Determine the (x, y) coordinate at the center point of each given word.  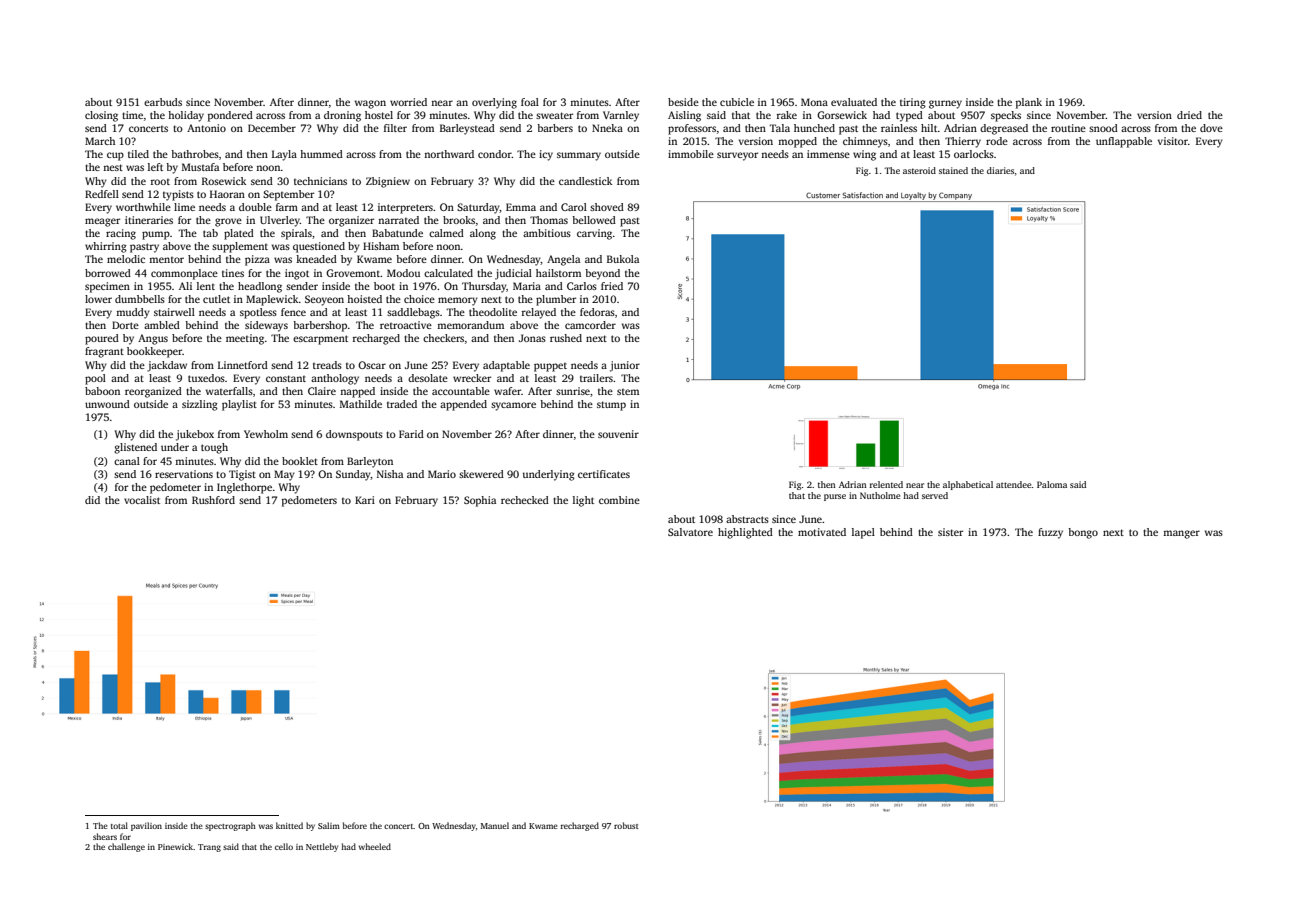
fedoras (597, 312)
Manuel (495, 825)
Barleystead (467, 129)
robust (626, 825)
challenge (126, 847)
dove (1211, 128)
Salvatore (690, 532)
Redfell (102, 194)
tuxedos (206, 378)
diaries (1000, 170)
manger (1181, 534)
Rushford (213, 500)
